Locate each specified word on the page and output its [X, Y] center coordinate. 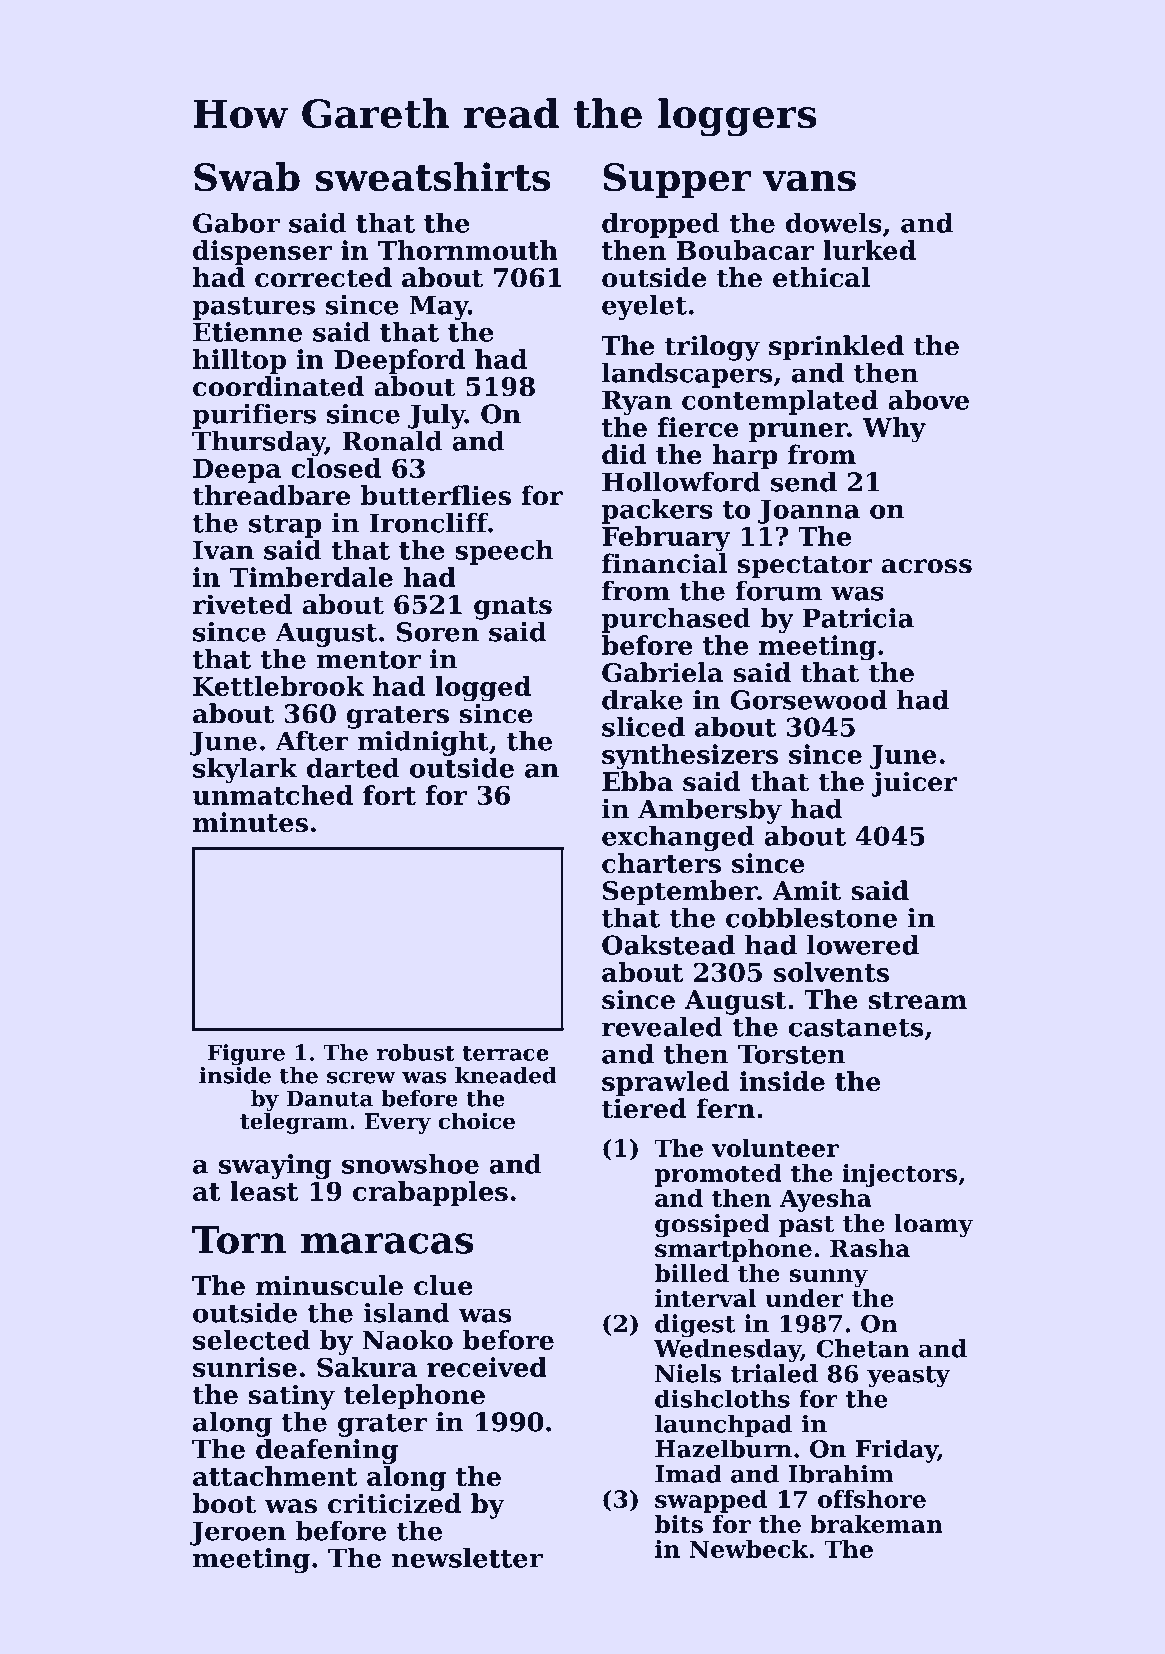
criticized [394, 1503]
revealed [662, 1026]
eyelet [644, 307]
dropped [661, 225]
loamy [933, 1225]
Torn [239, 1240]
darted [353, 768]
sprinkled [836, 348]
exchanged [678, 838]
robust [416, 1052]
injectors [899, 1175]
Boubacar [745, 250]
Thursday [258, 443]
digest [695, 1326]
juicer [914, 784]
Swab [247, 177]
